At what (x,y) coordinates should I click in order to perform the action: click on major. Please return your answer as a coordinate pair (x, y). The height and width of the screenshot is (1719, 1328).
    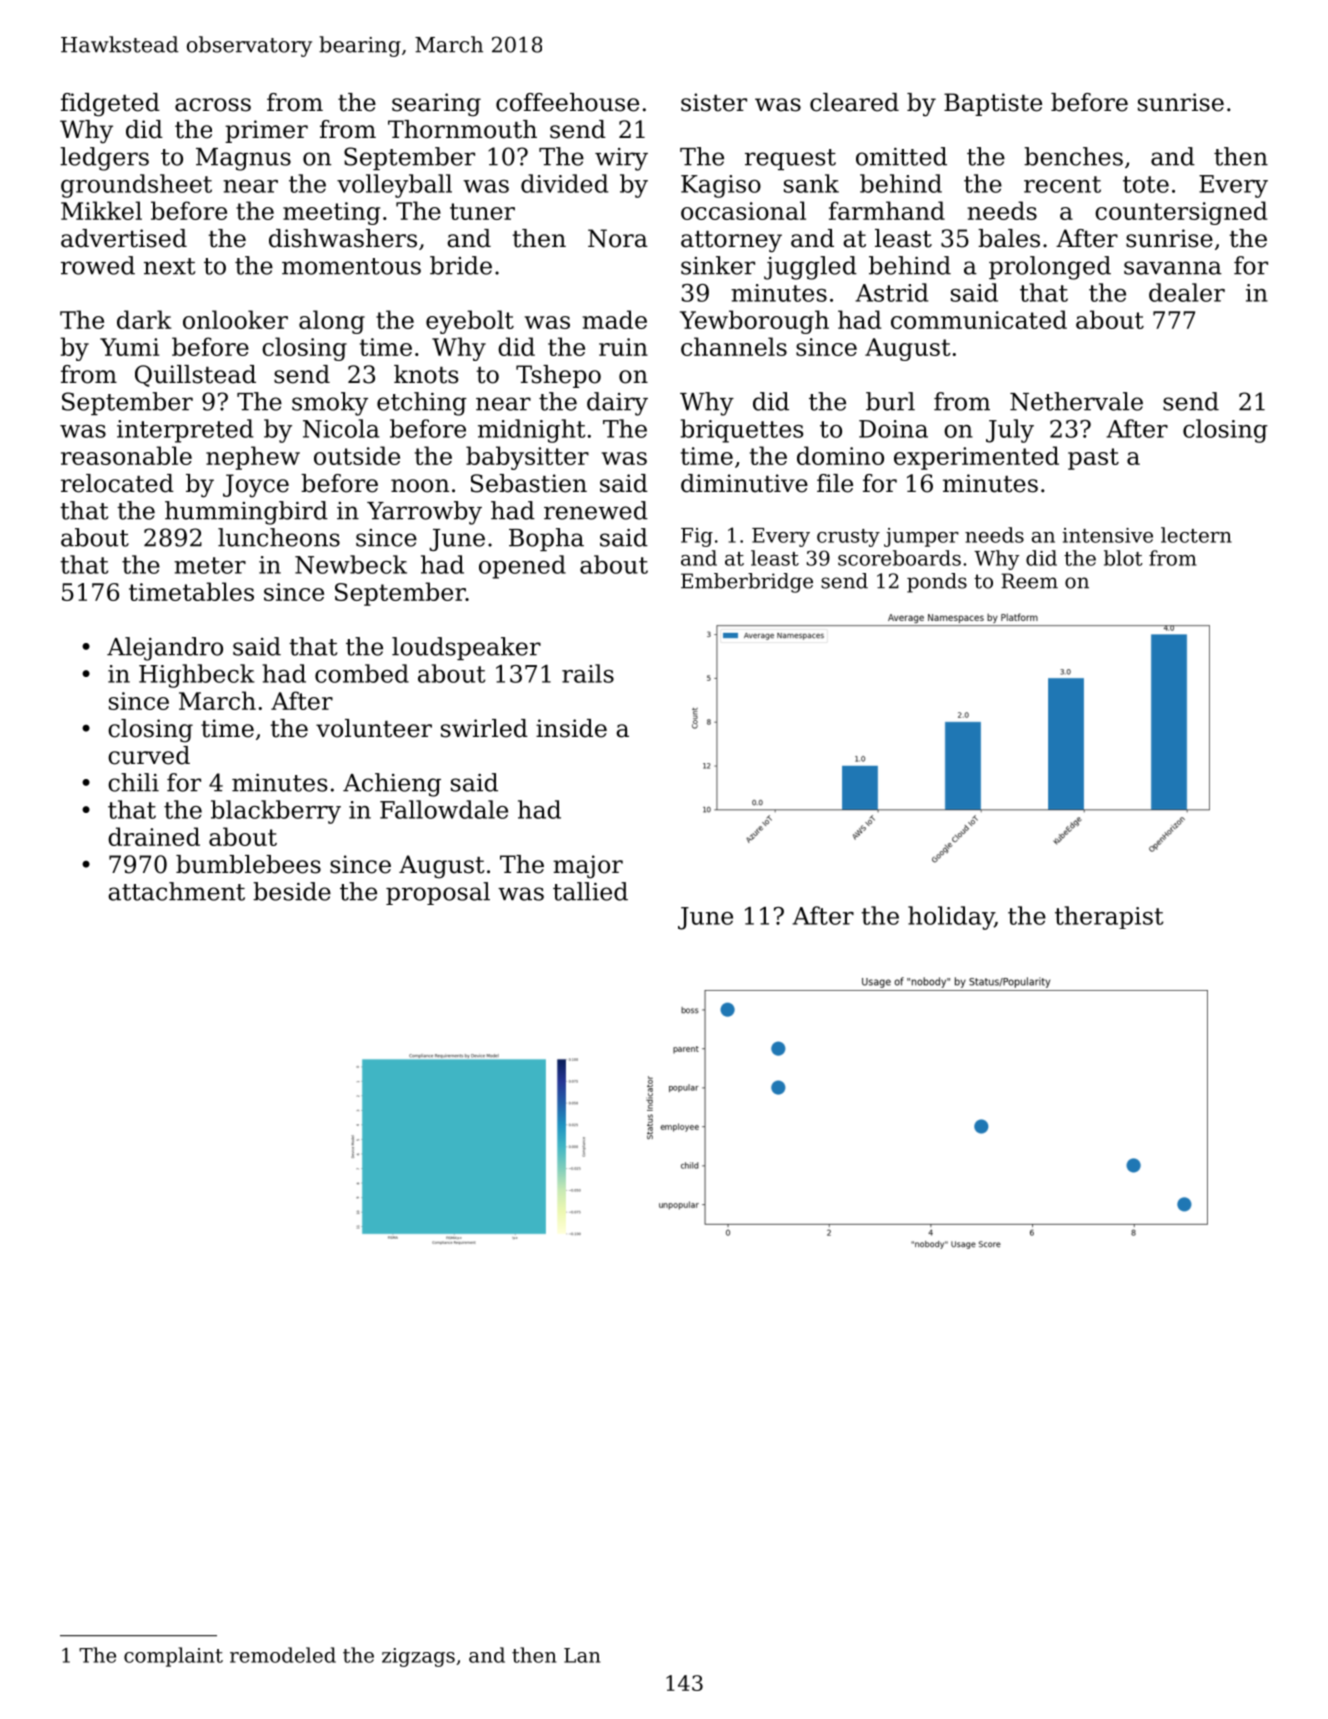
    Looking at the image, I should click on (588, 867).
